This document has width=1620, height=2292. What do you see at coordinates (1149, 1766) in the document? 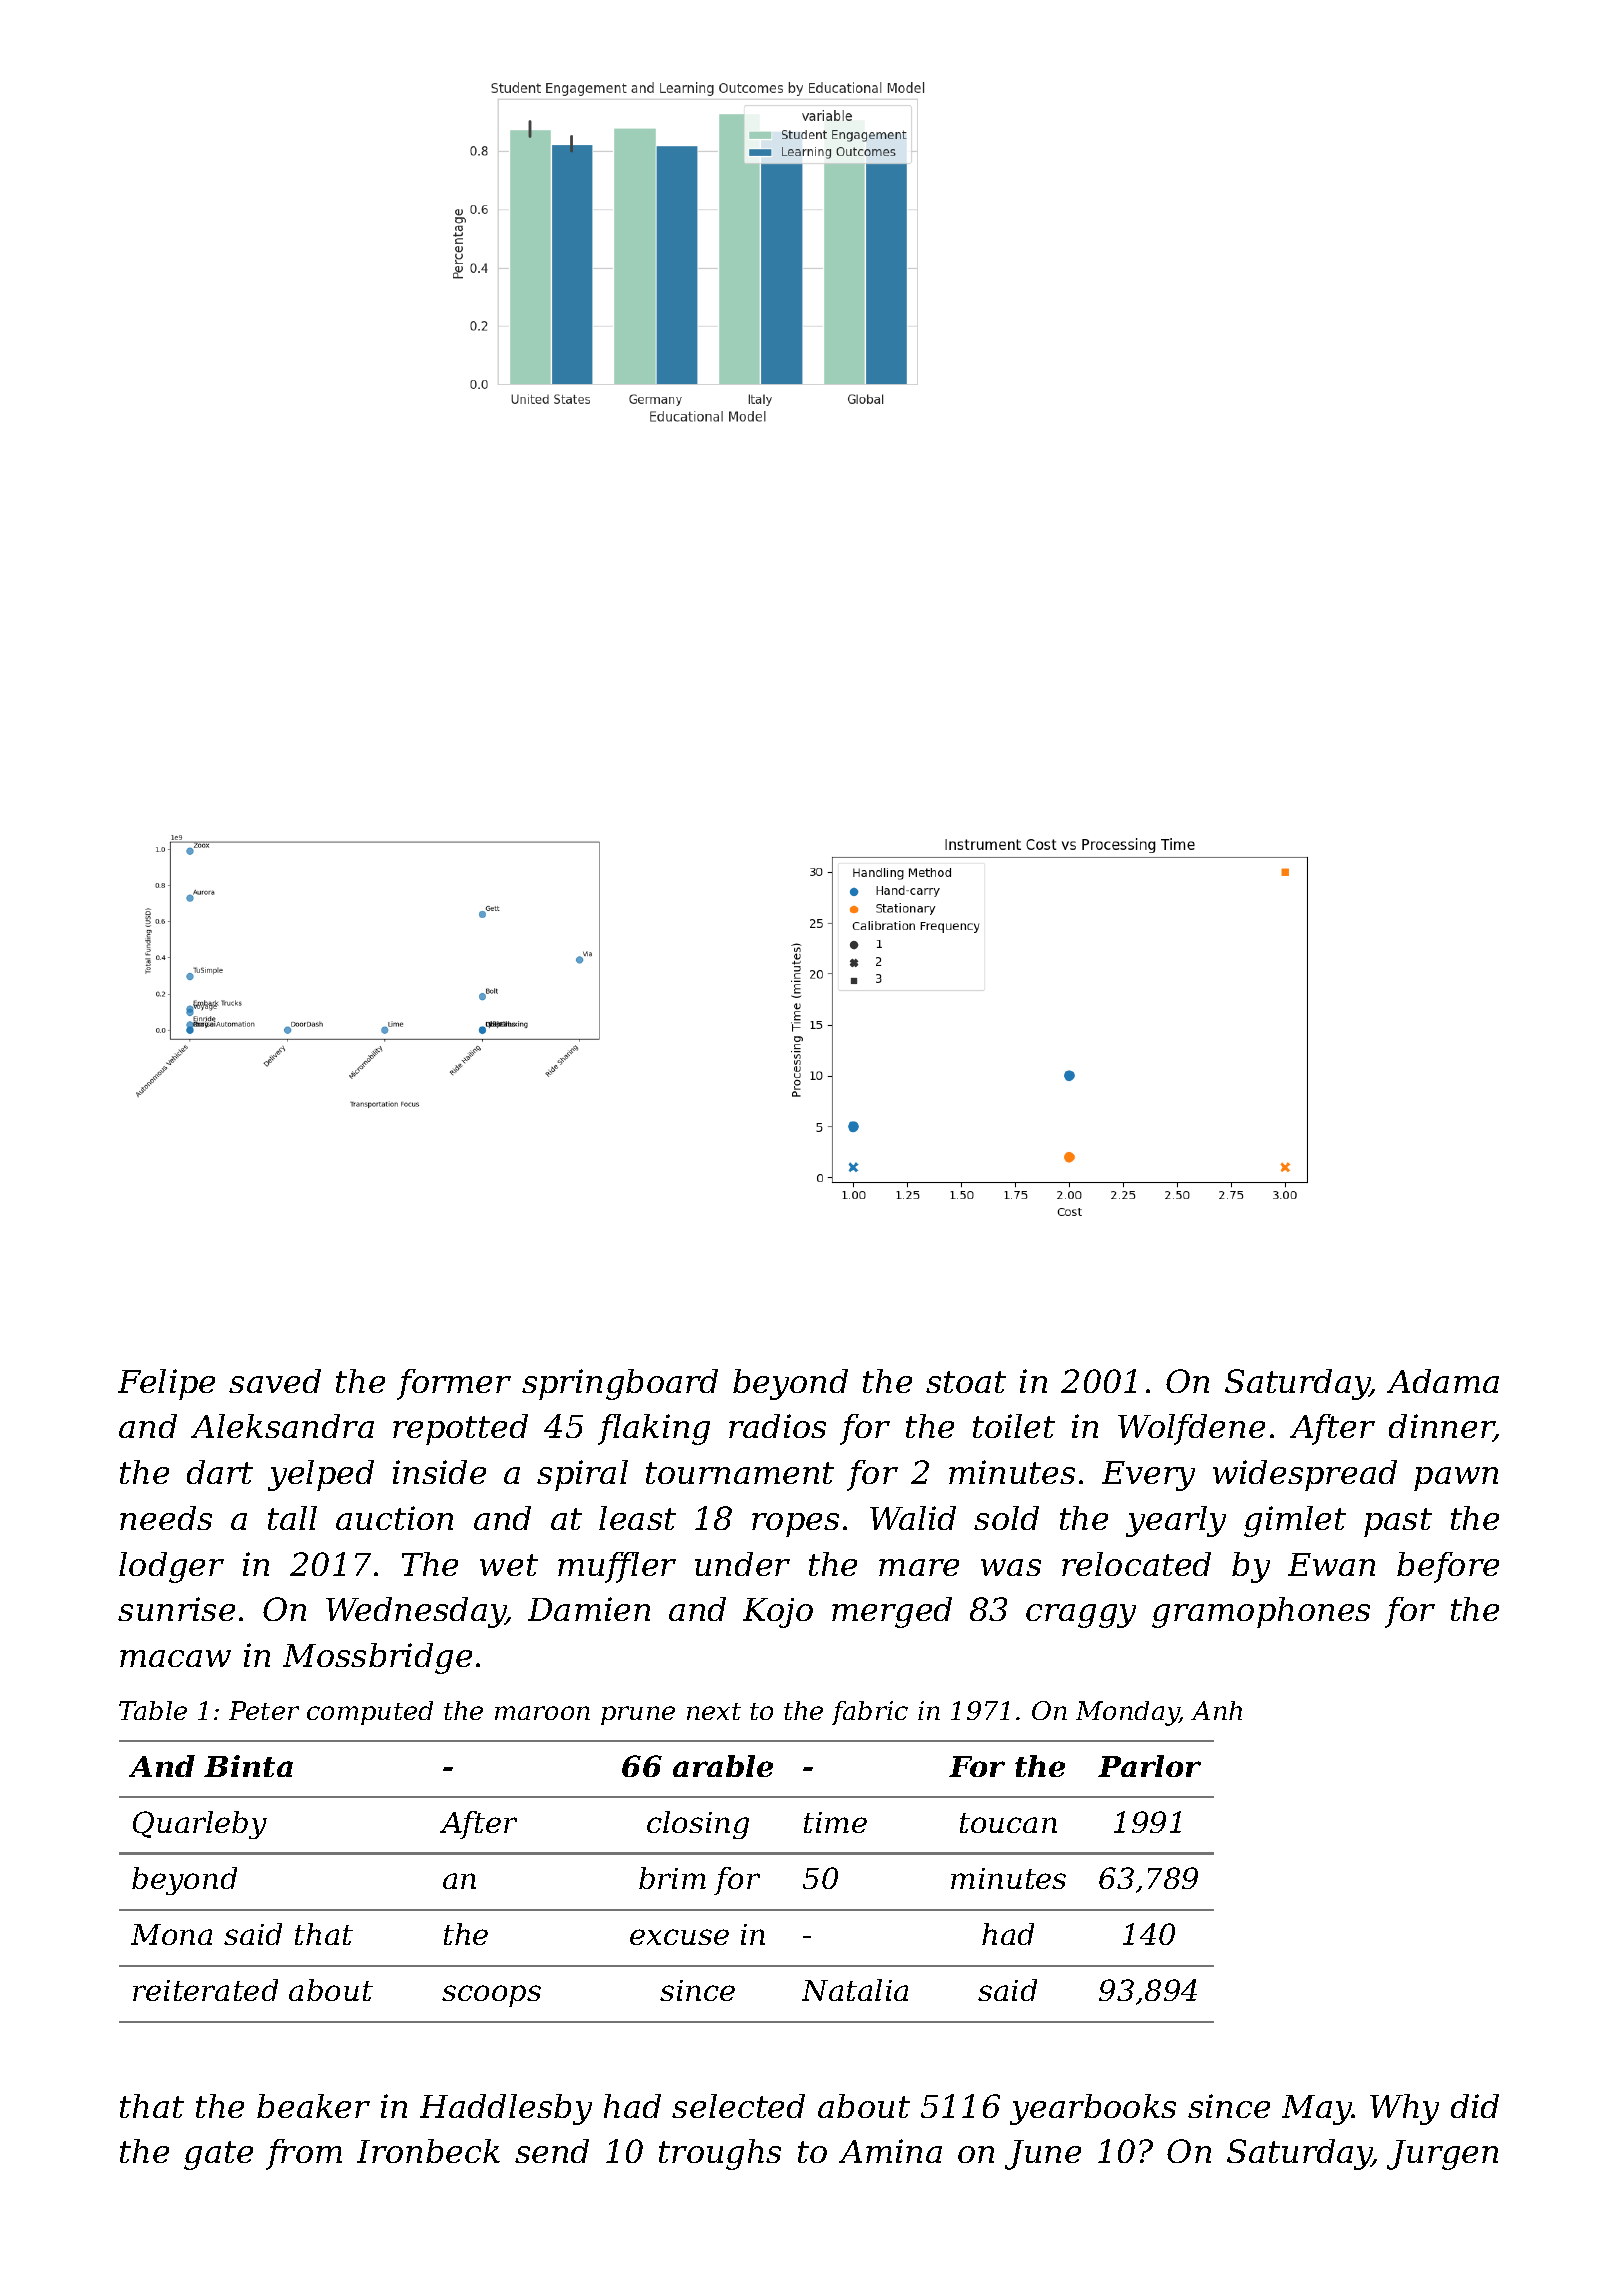
I see `Parlor` at bounding box center [1149, 1766].
